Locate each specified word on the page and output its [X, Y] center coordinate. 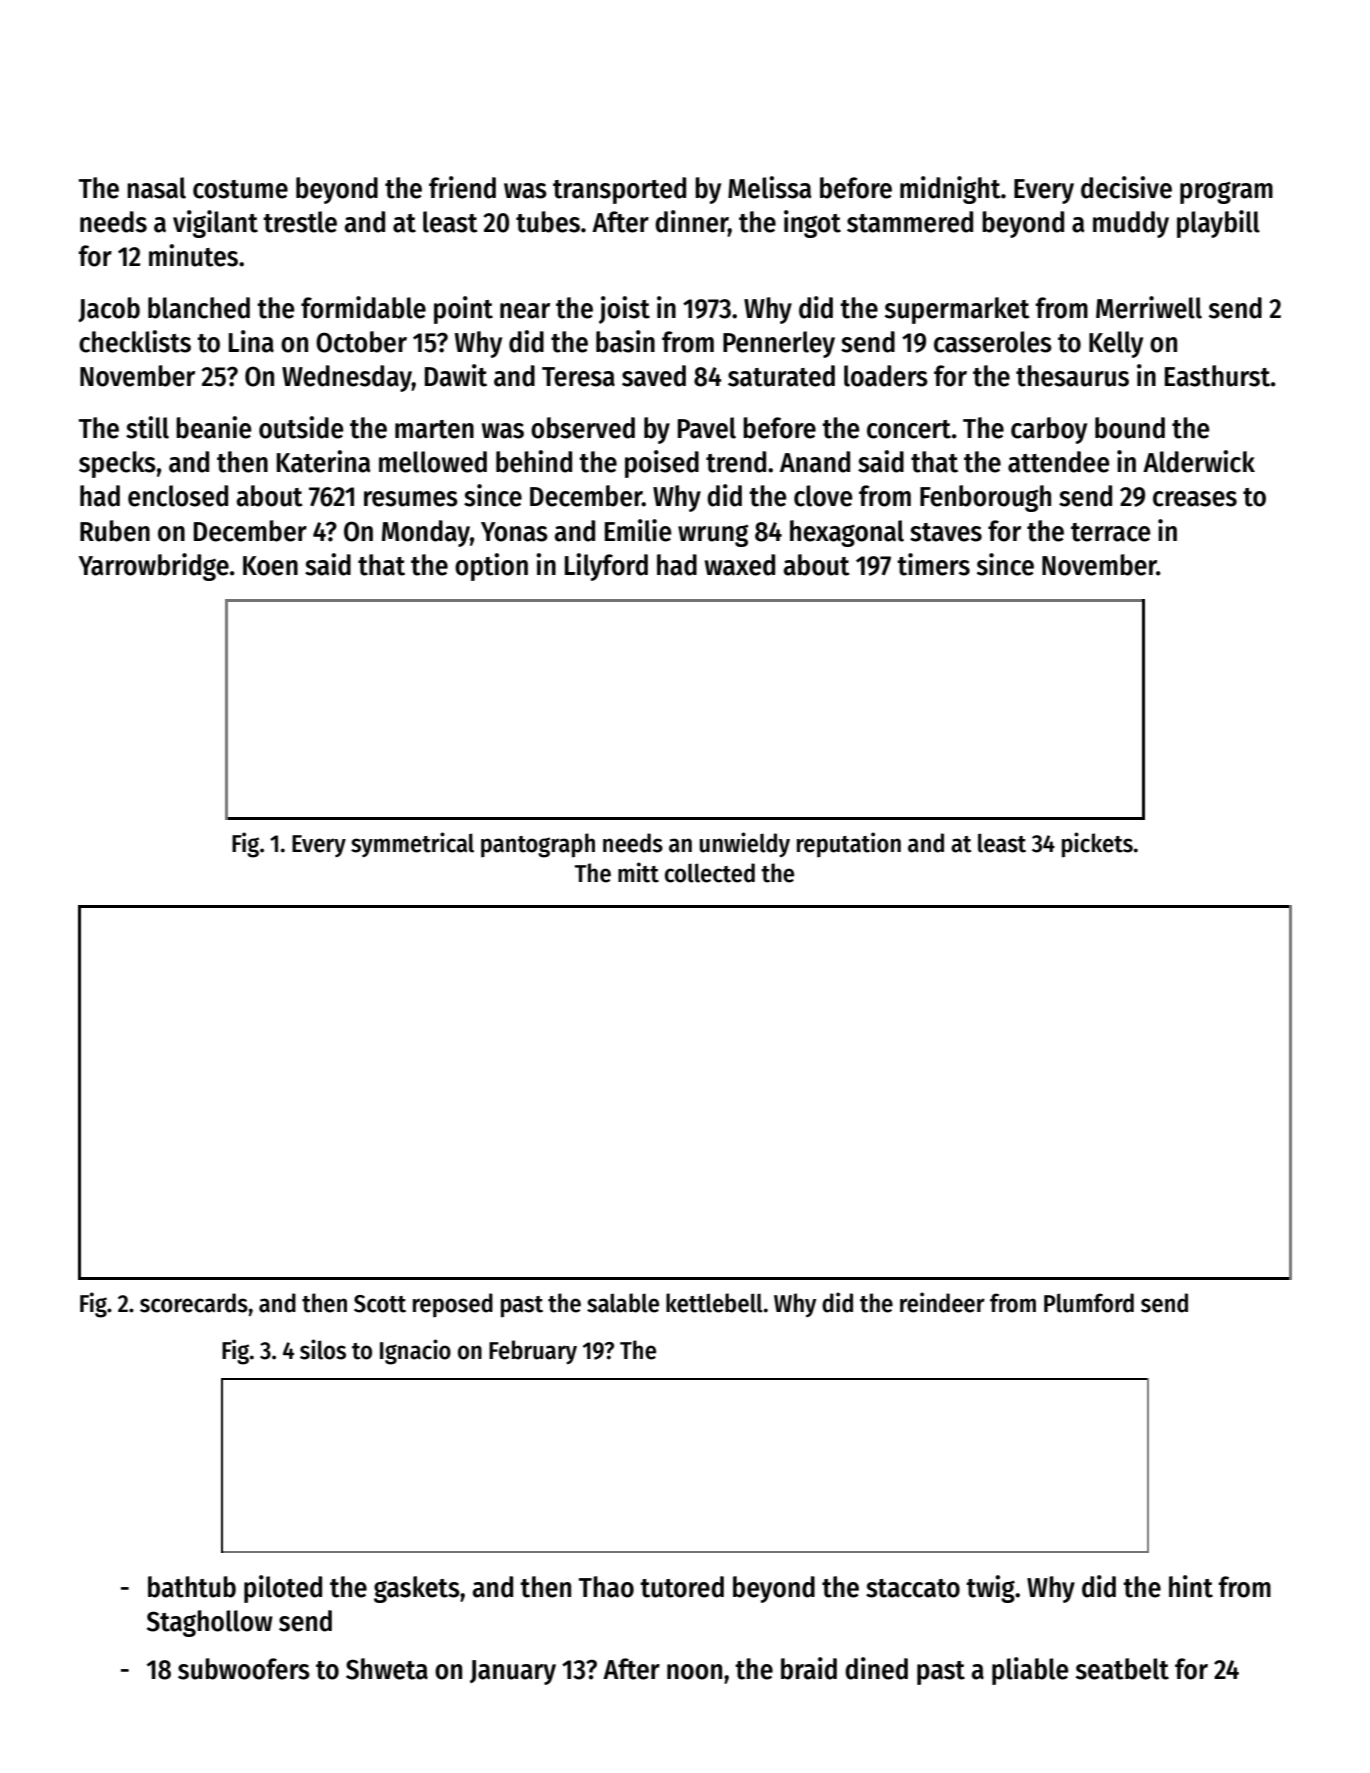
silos [323, 1349]
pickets [1097, 845]
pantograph [538, 845]
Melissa [770, 187]
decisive [1126, 187]
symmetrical [412, 844]
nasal [156, 188]
